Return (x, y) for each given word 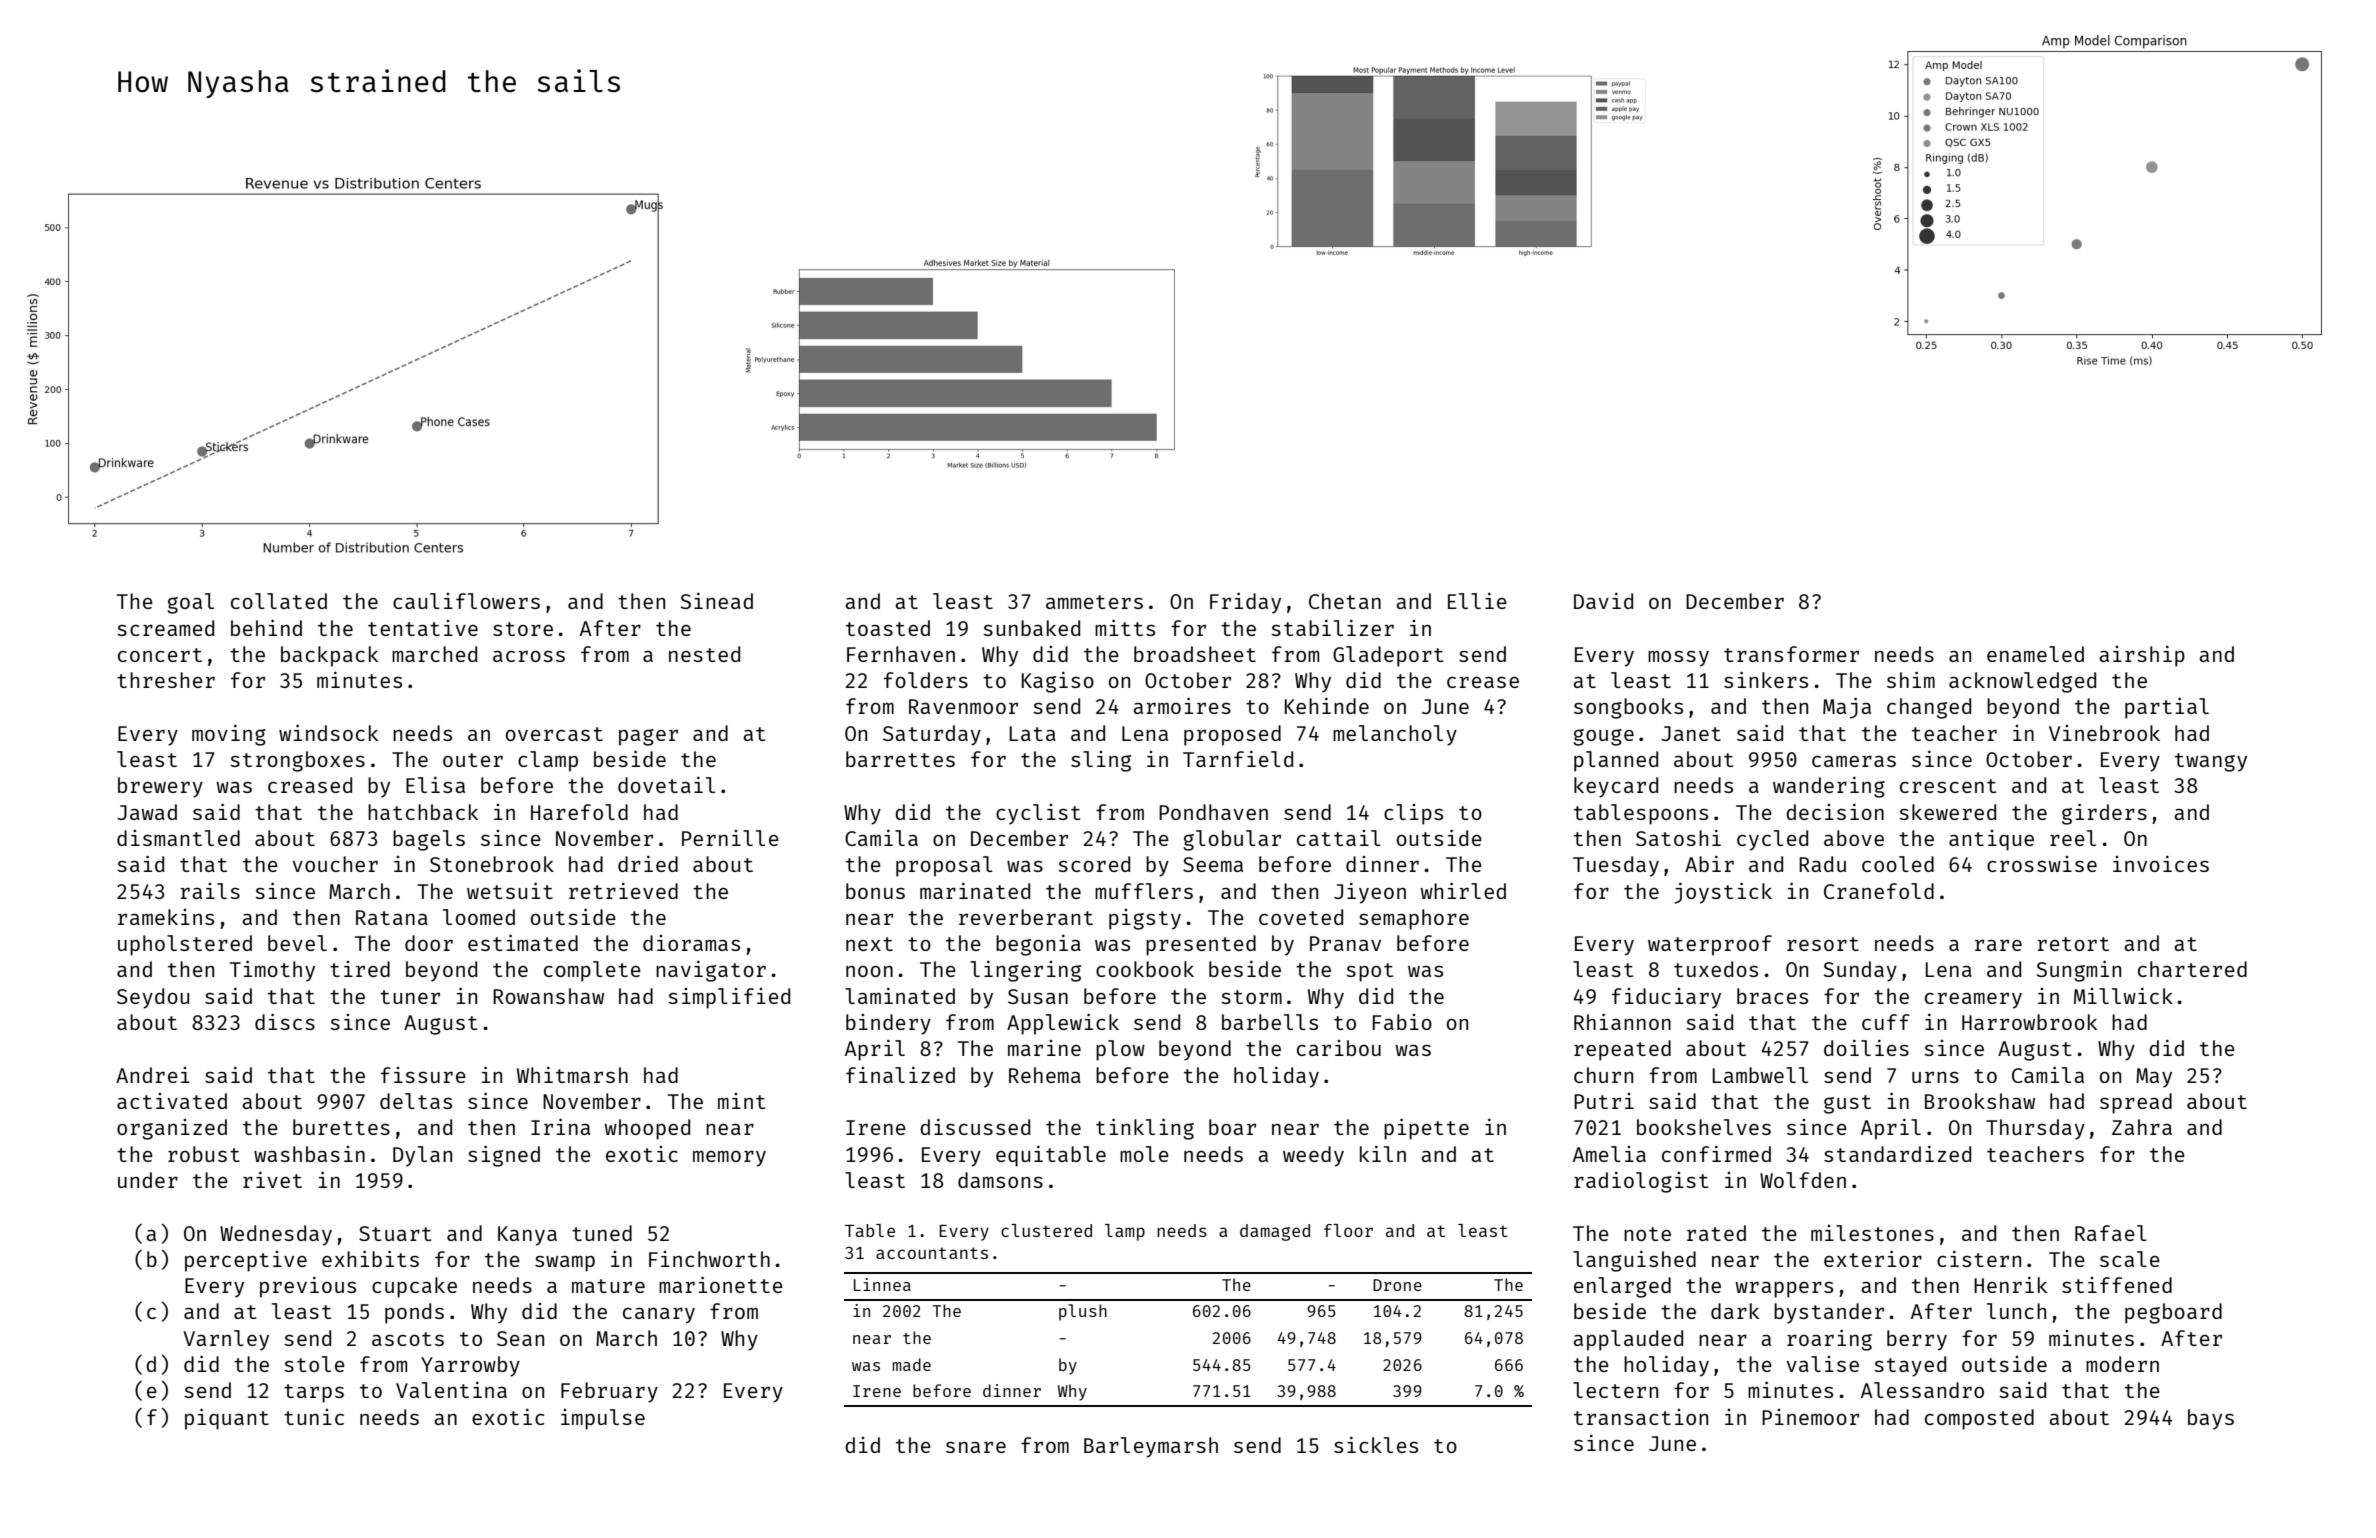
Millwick (2123, 996)
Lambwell (1760, 1075)
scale (2130, 1259)
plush (1083, 1312)
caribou (1339, 1048)
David (1603, 601)
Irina (560, 1126)
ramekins (166, 917)
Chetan (1345, 601)
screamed (165, 628)
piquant (227, 1419)
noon (869, 971)
